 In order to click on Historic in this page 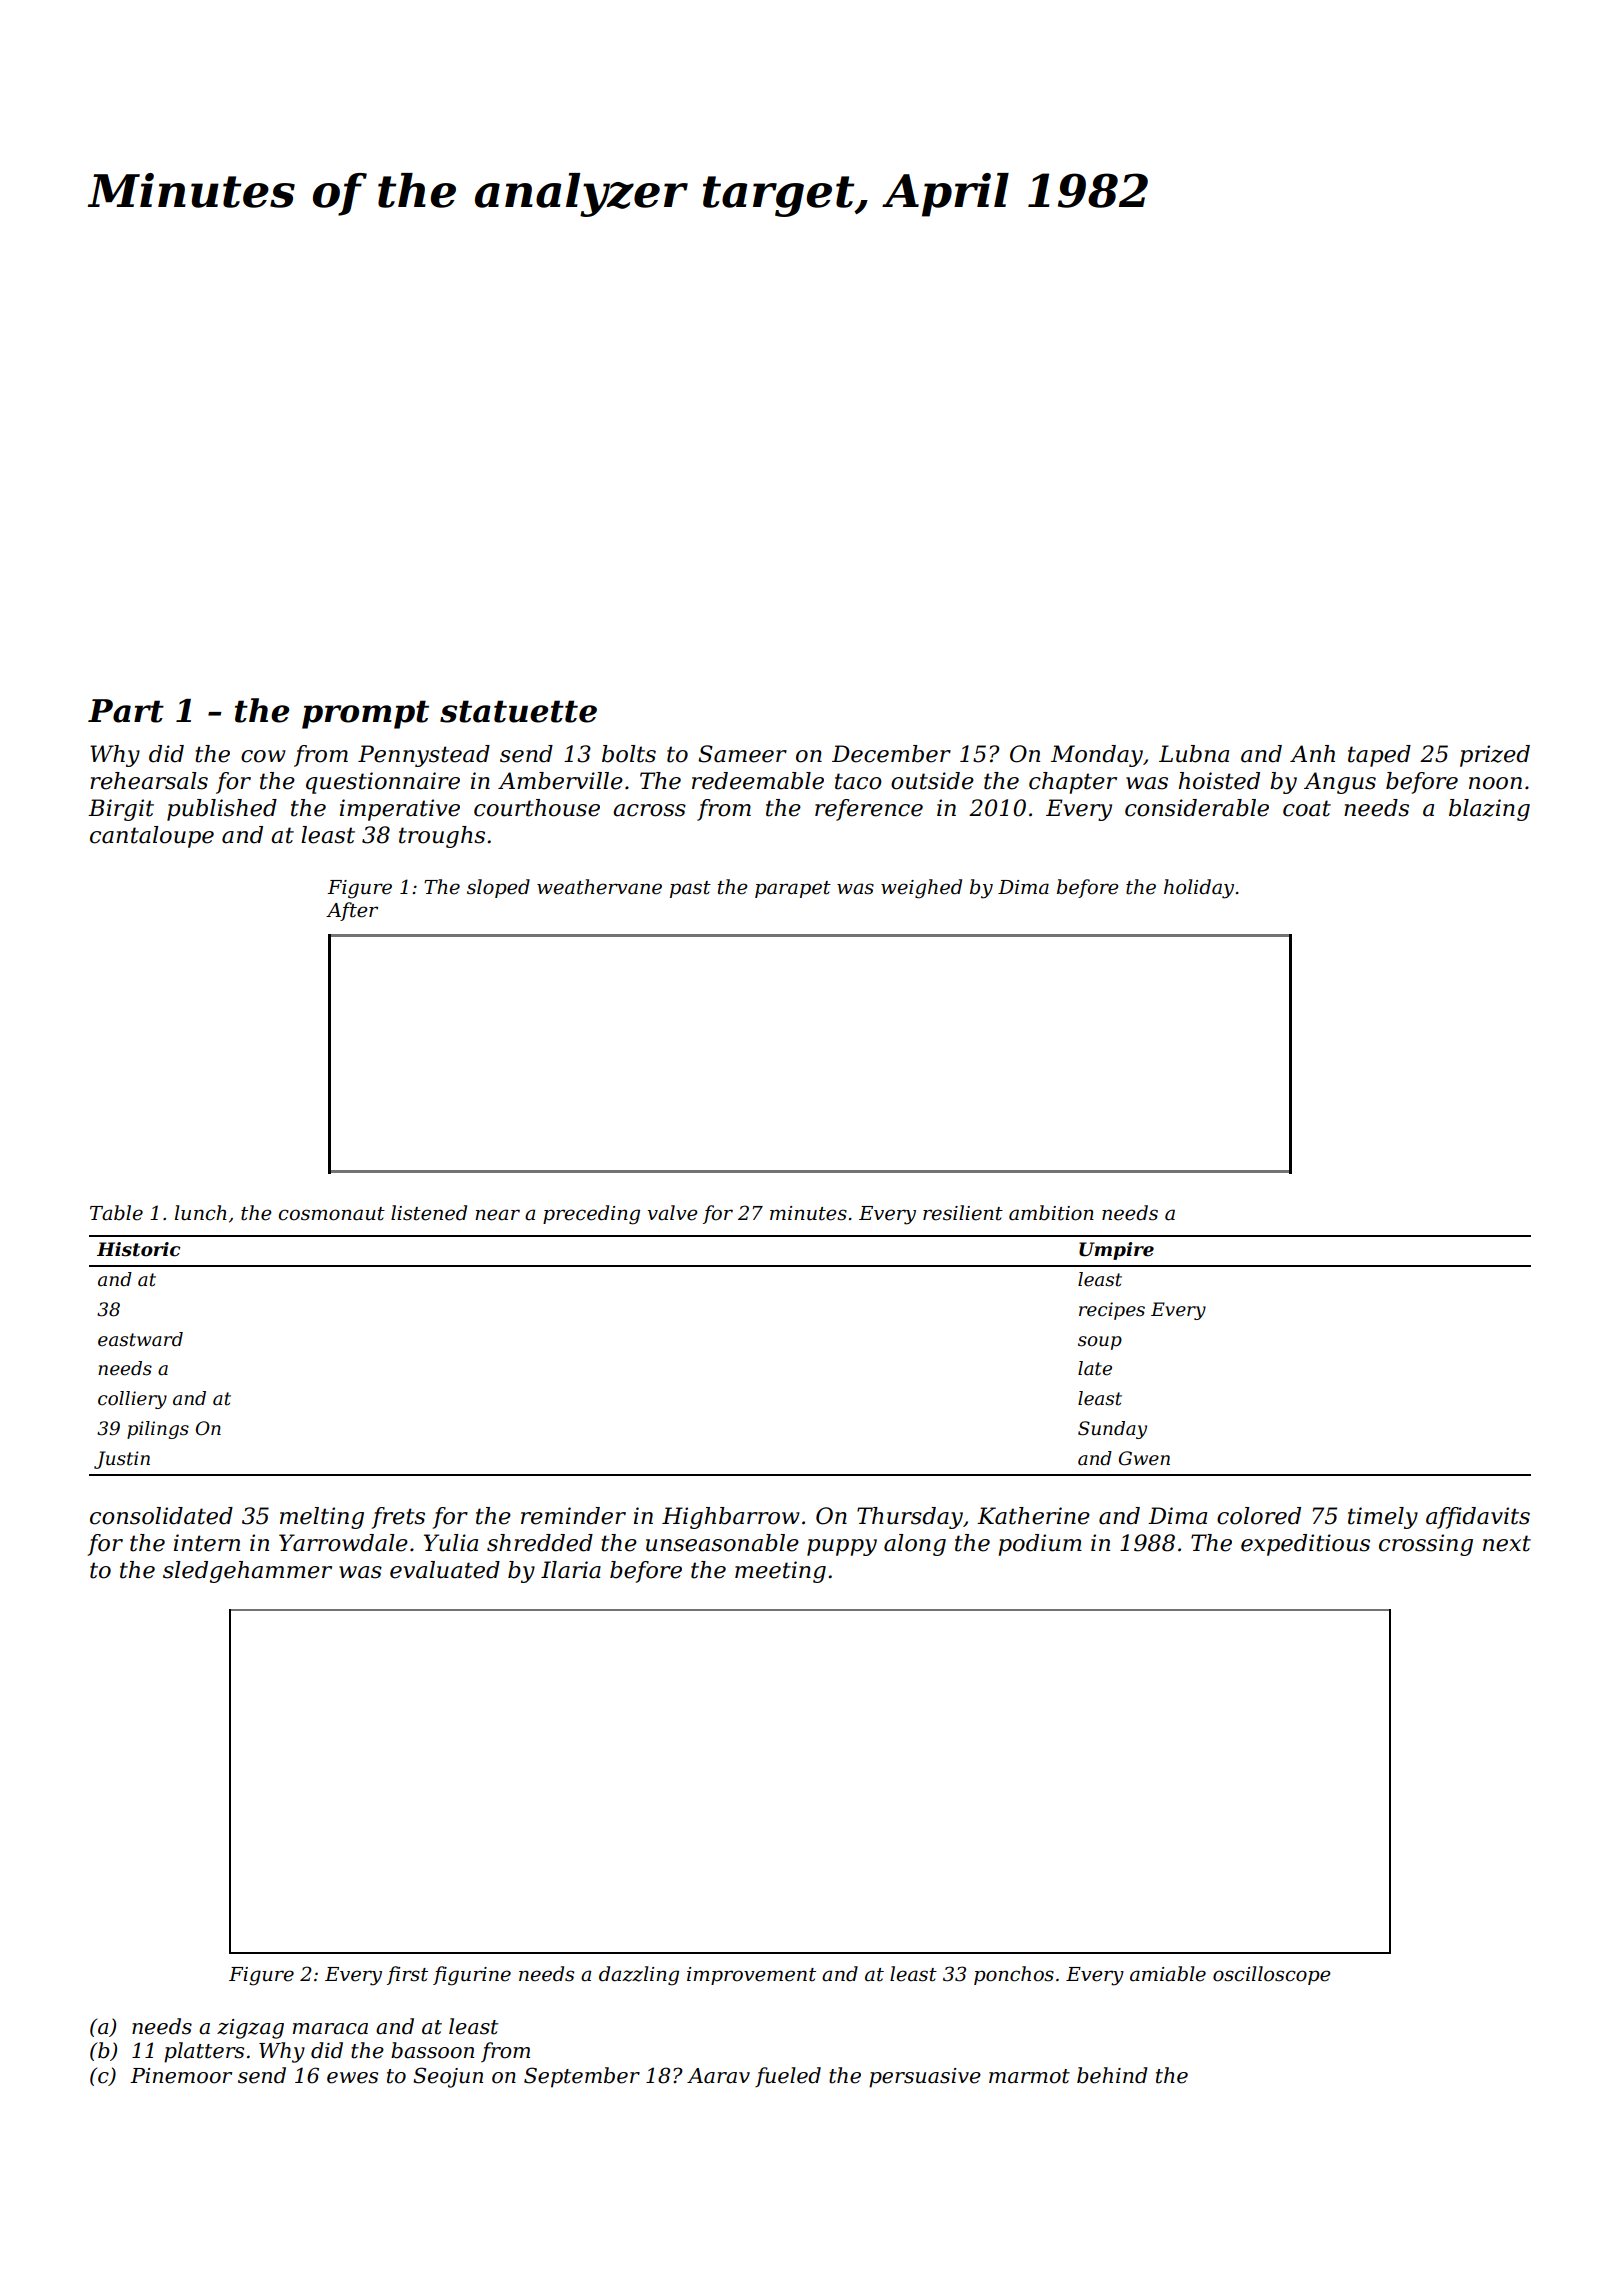, I will do `click(138, 1249)`.
